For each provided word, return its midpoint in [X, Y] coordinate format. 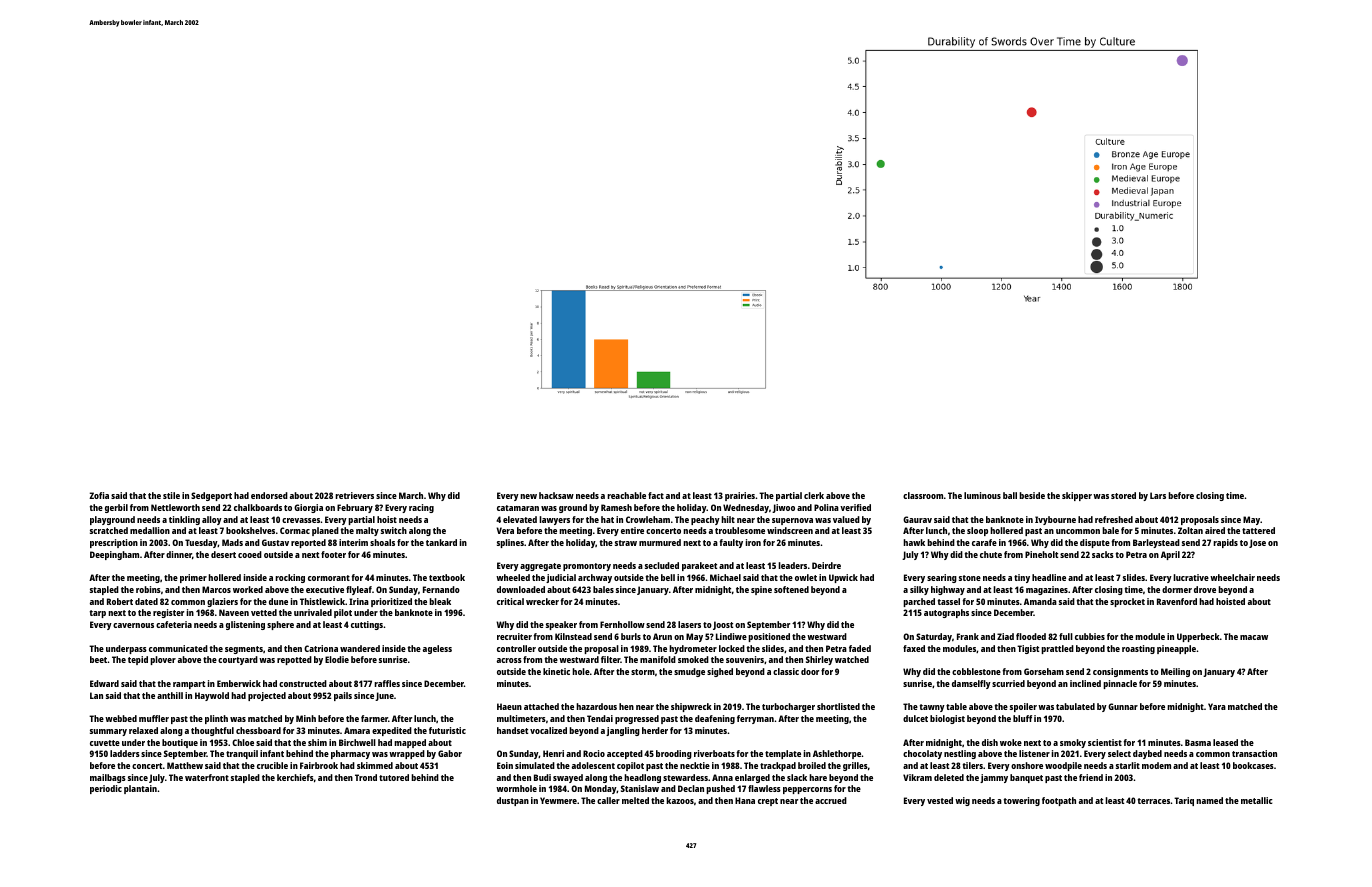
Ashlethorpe [837, 754]
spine [761, 590]
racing [421, 508]
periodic [106, 789]
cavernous [133, 625]
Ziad [1005, 636]
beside [1032, 495]
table [956, 706]
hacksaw [556, 495]
